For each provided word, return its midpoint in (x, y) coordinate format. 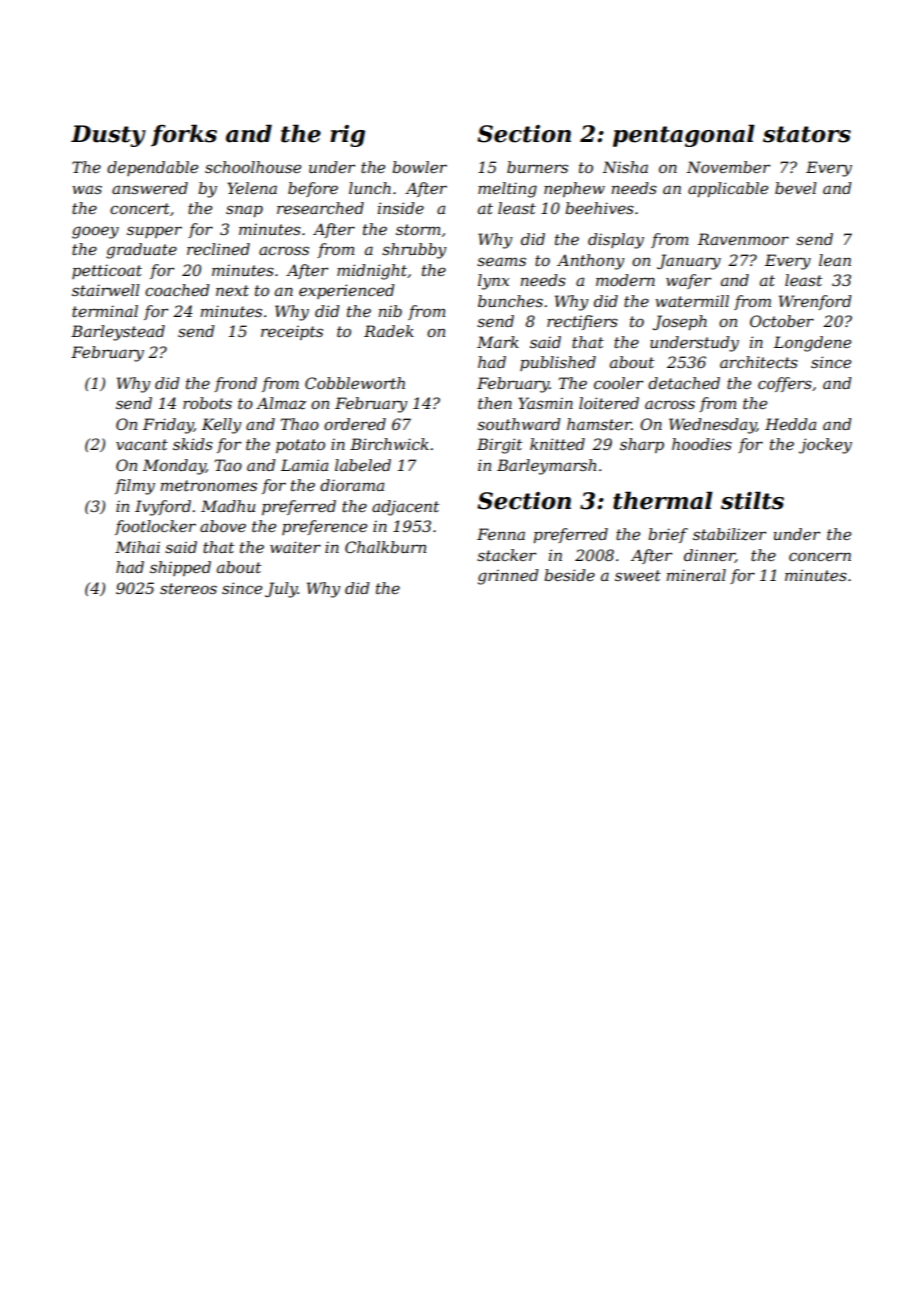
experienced (346, 291)
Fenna (501, 534)
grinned (508, 577)
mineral (696, 575)
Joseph (680, 322)
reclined (218, 249)
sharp (642, 445)
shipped (180, 568)
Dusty (108, 136)
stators (807, 134)
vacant (142, 444)
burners (537, 167)
